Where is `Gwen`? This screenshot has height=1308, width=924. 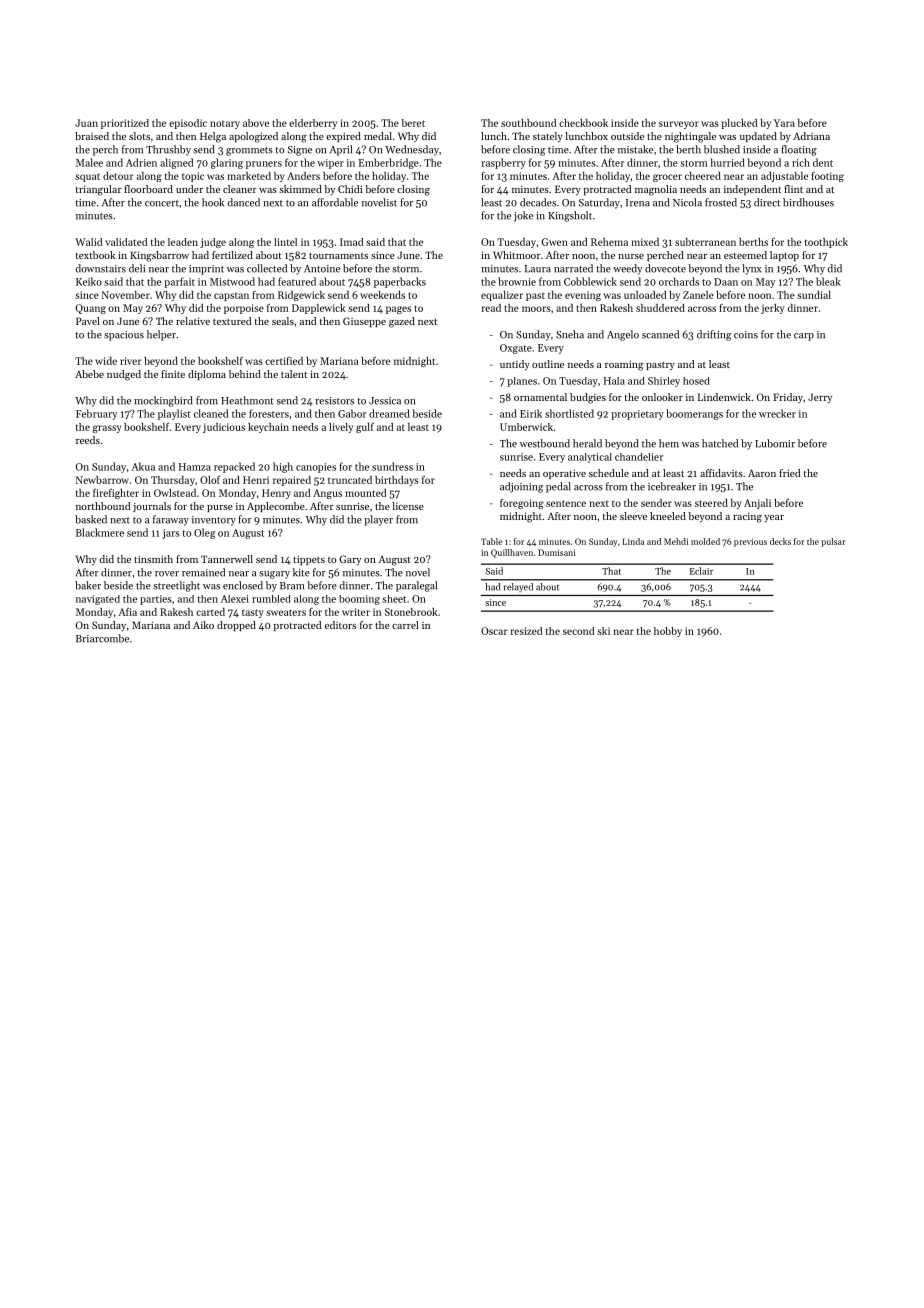
Gwen is located at coordinates (554, 242).
